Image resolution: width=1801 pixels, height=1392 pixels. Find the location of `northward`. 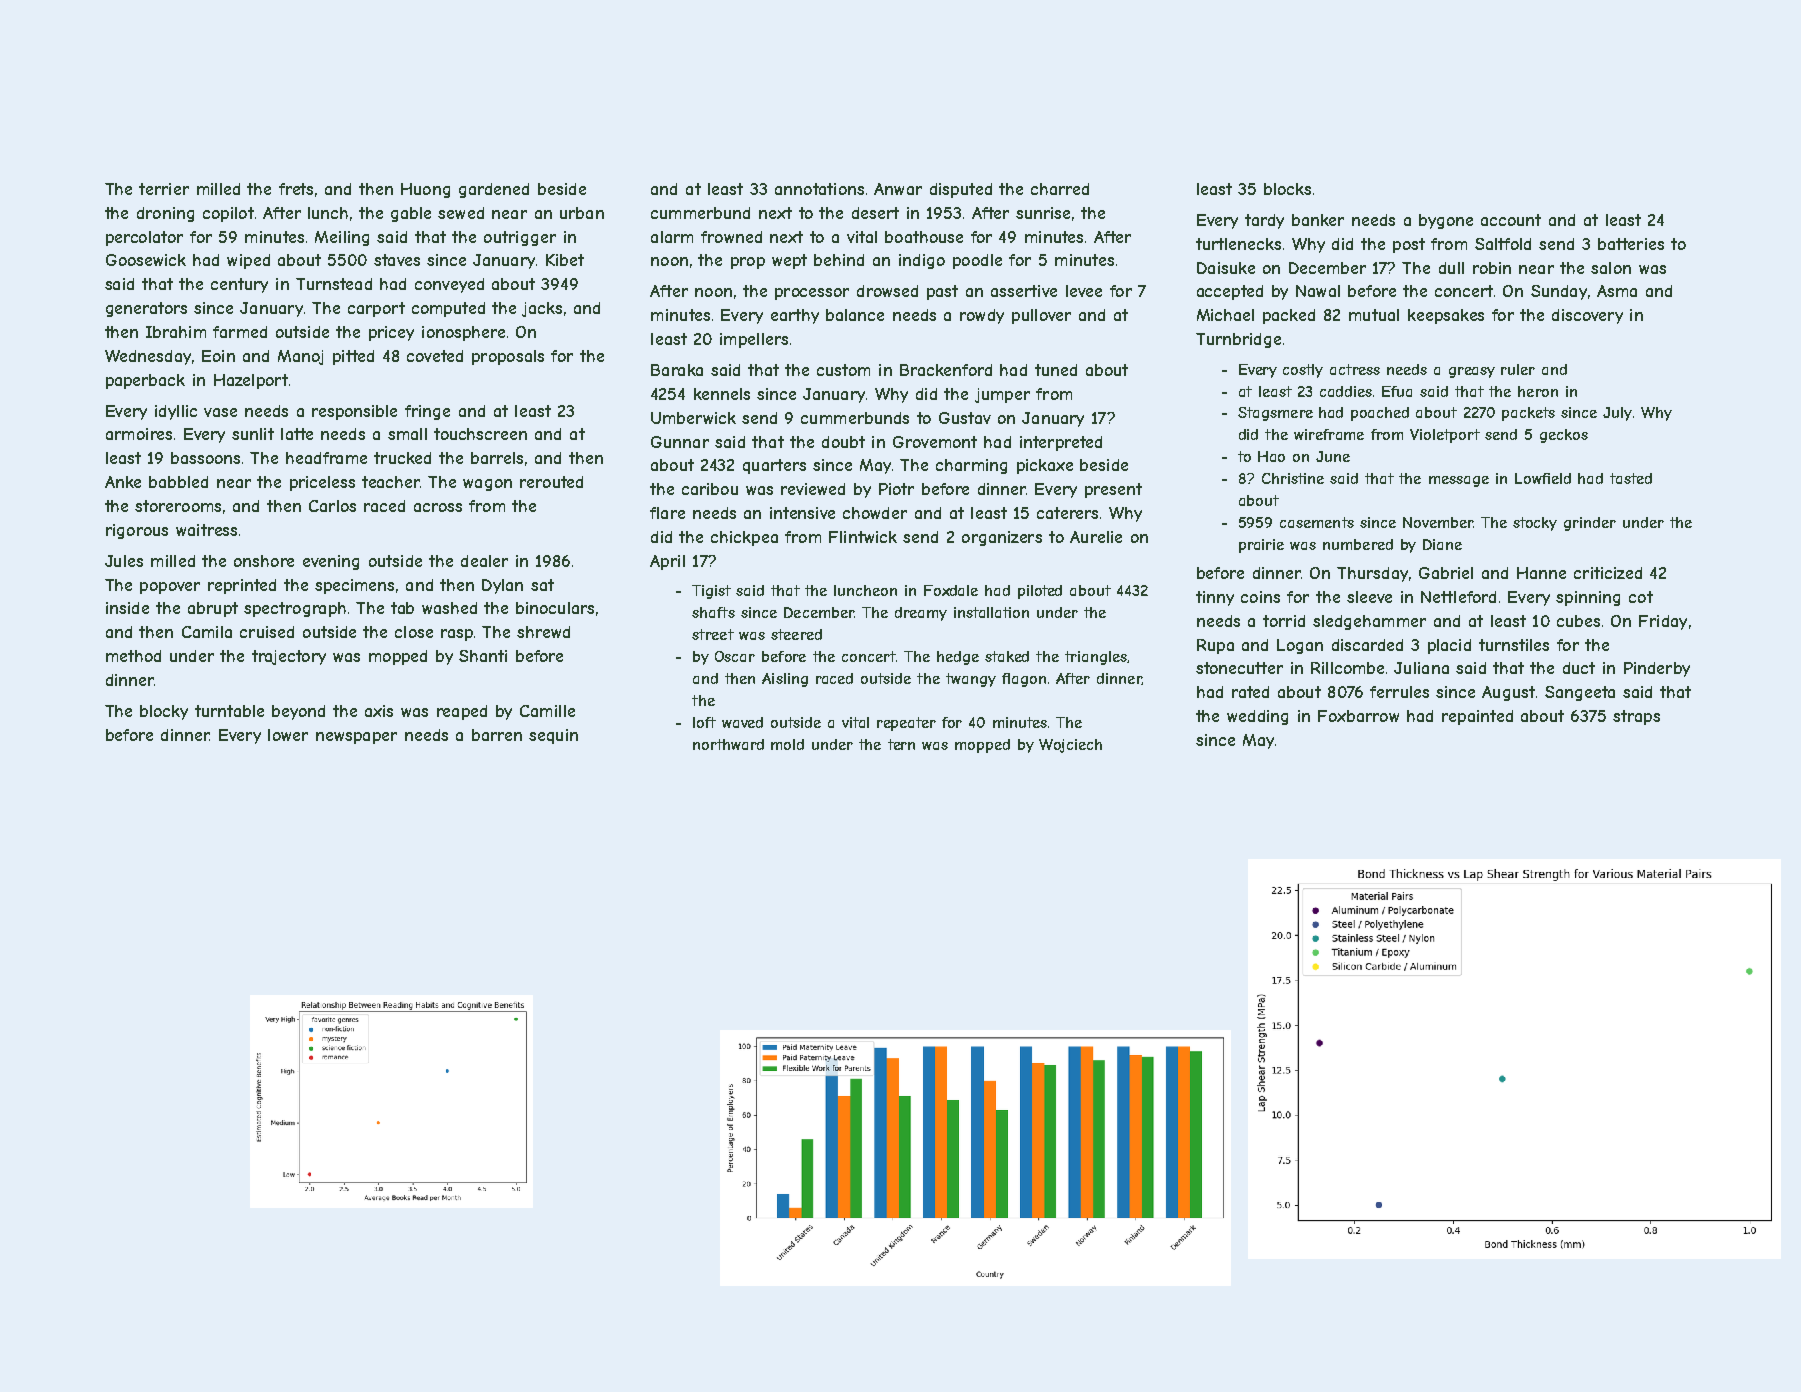

northward is located at coordinates (728, 744).
